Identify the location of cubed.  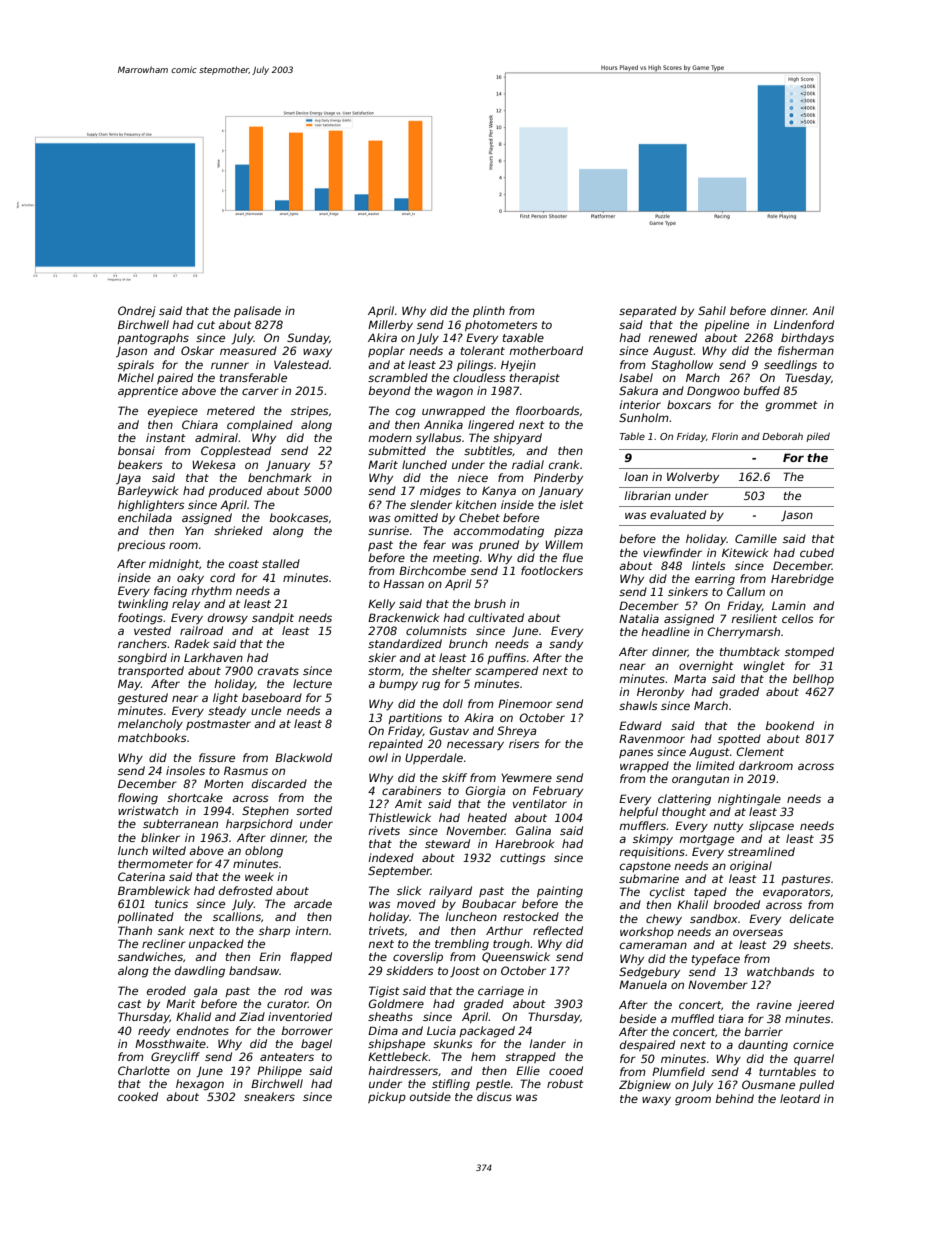
(817, 552).
